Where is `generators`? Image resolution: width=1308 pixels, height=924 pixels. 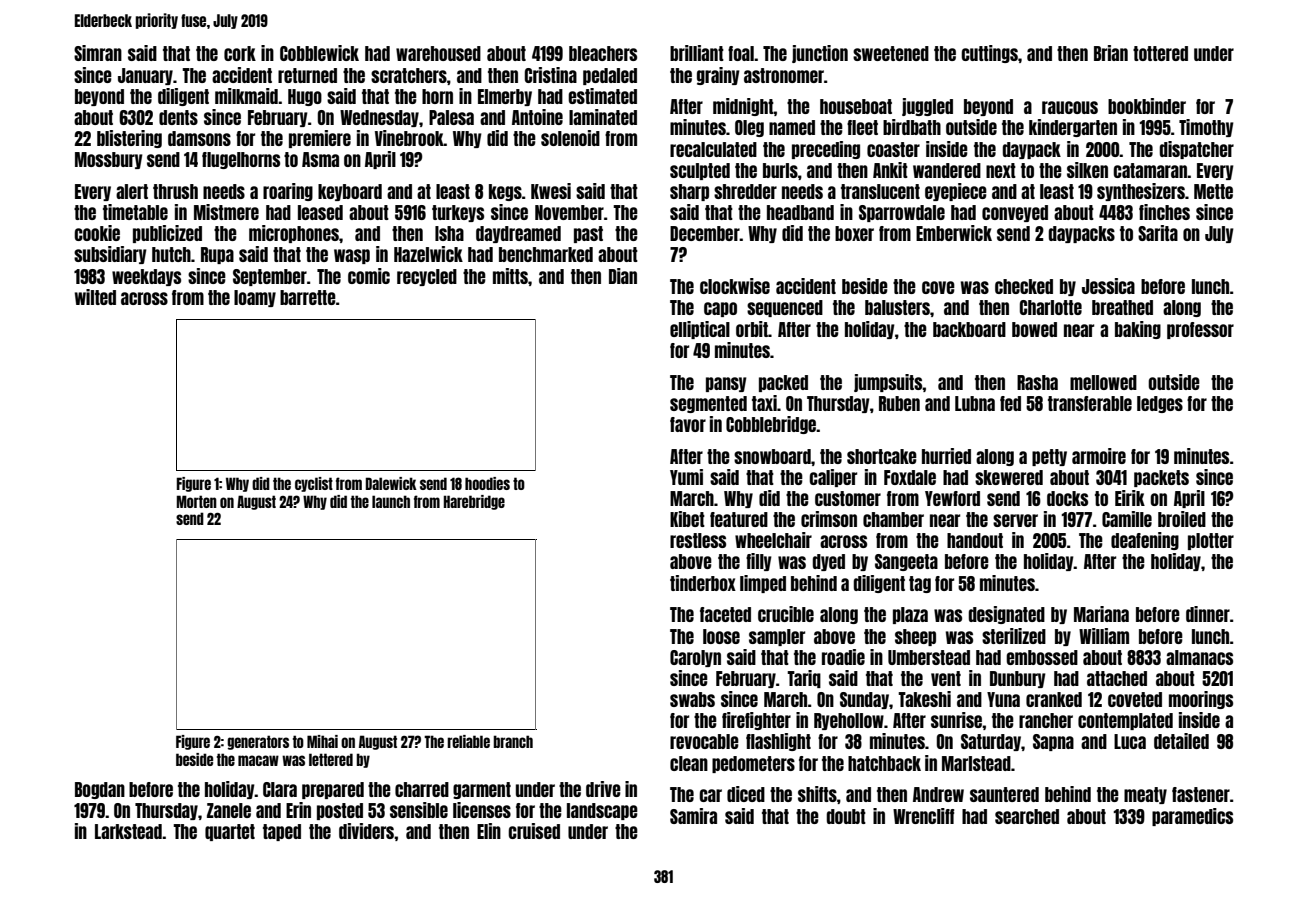
generators is located at coordinates (258, 742).
